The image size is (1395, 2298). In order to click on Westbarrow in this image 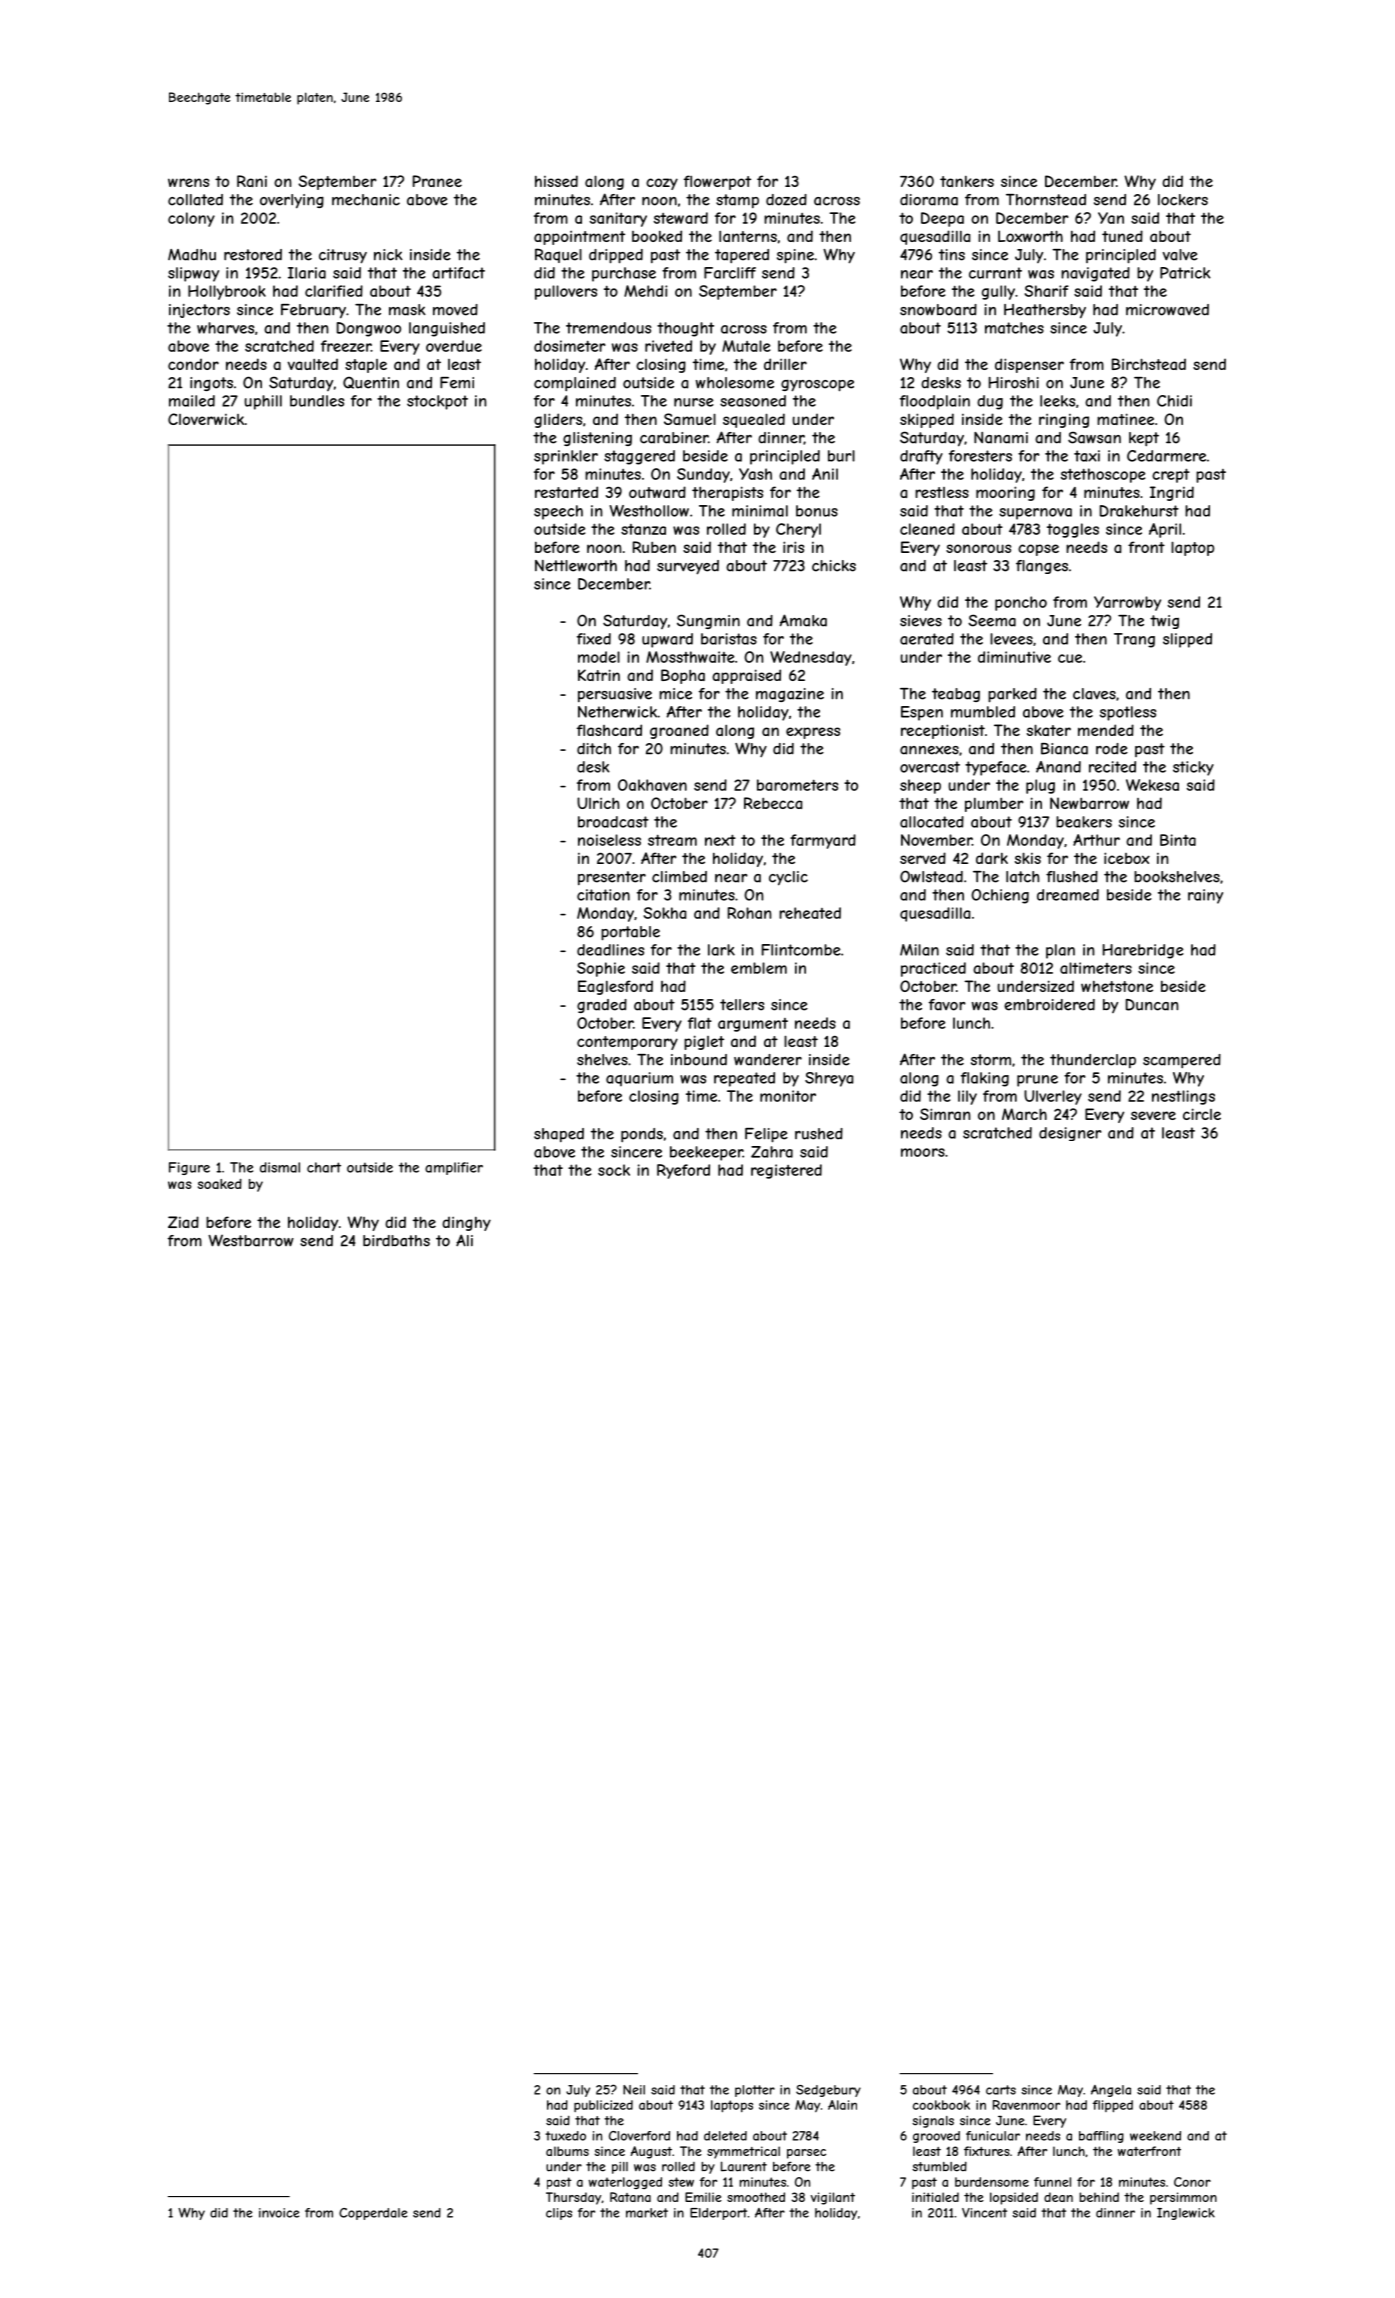, I will do `click(251, 1240)`.
